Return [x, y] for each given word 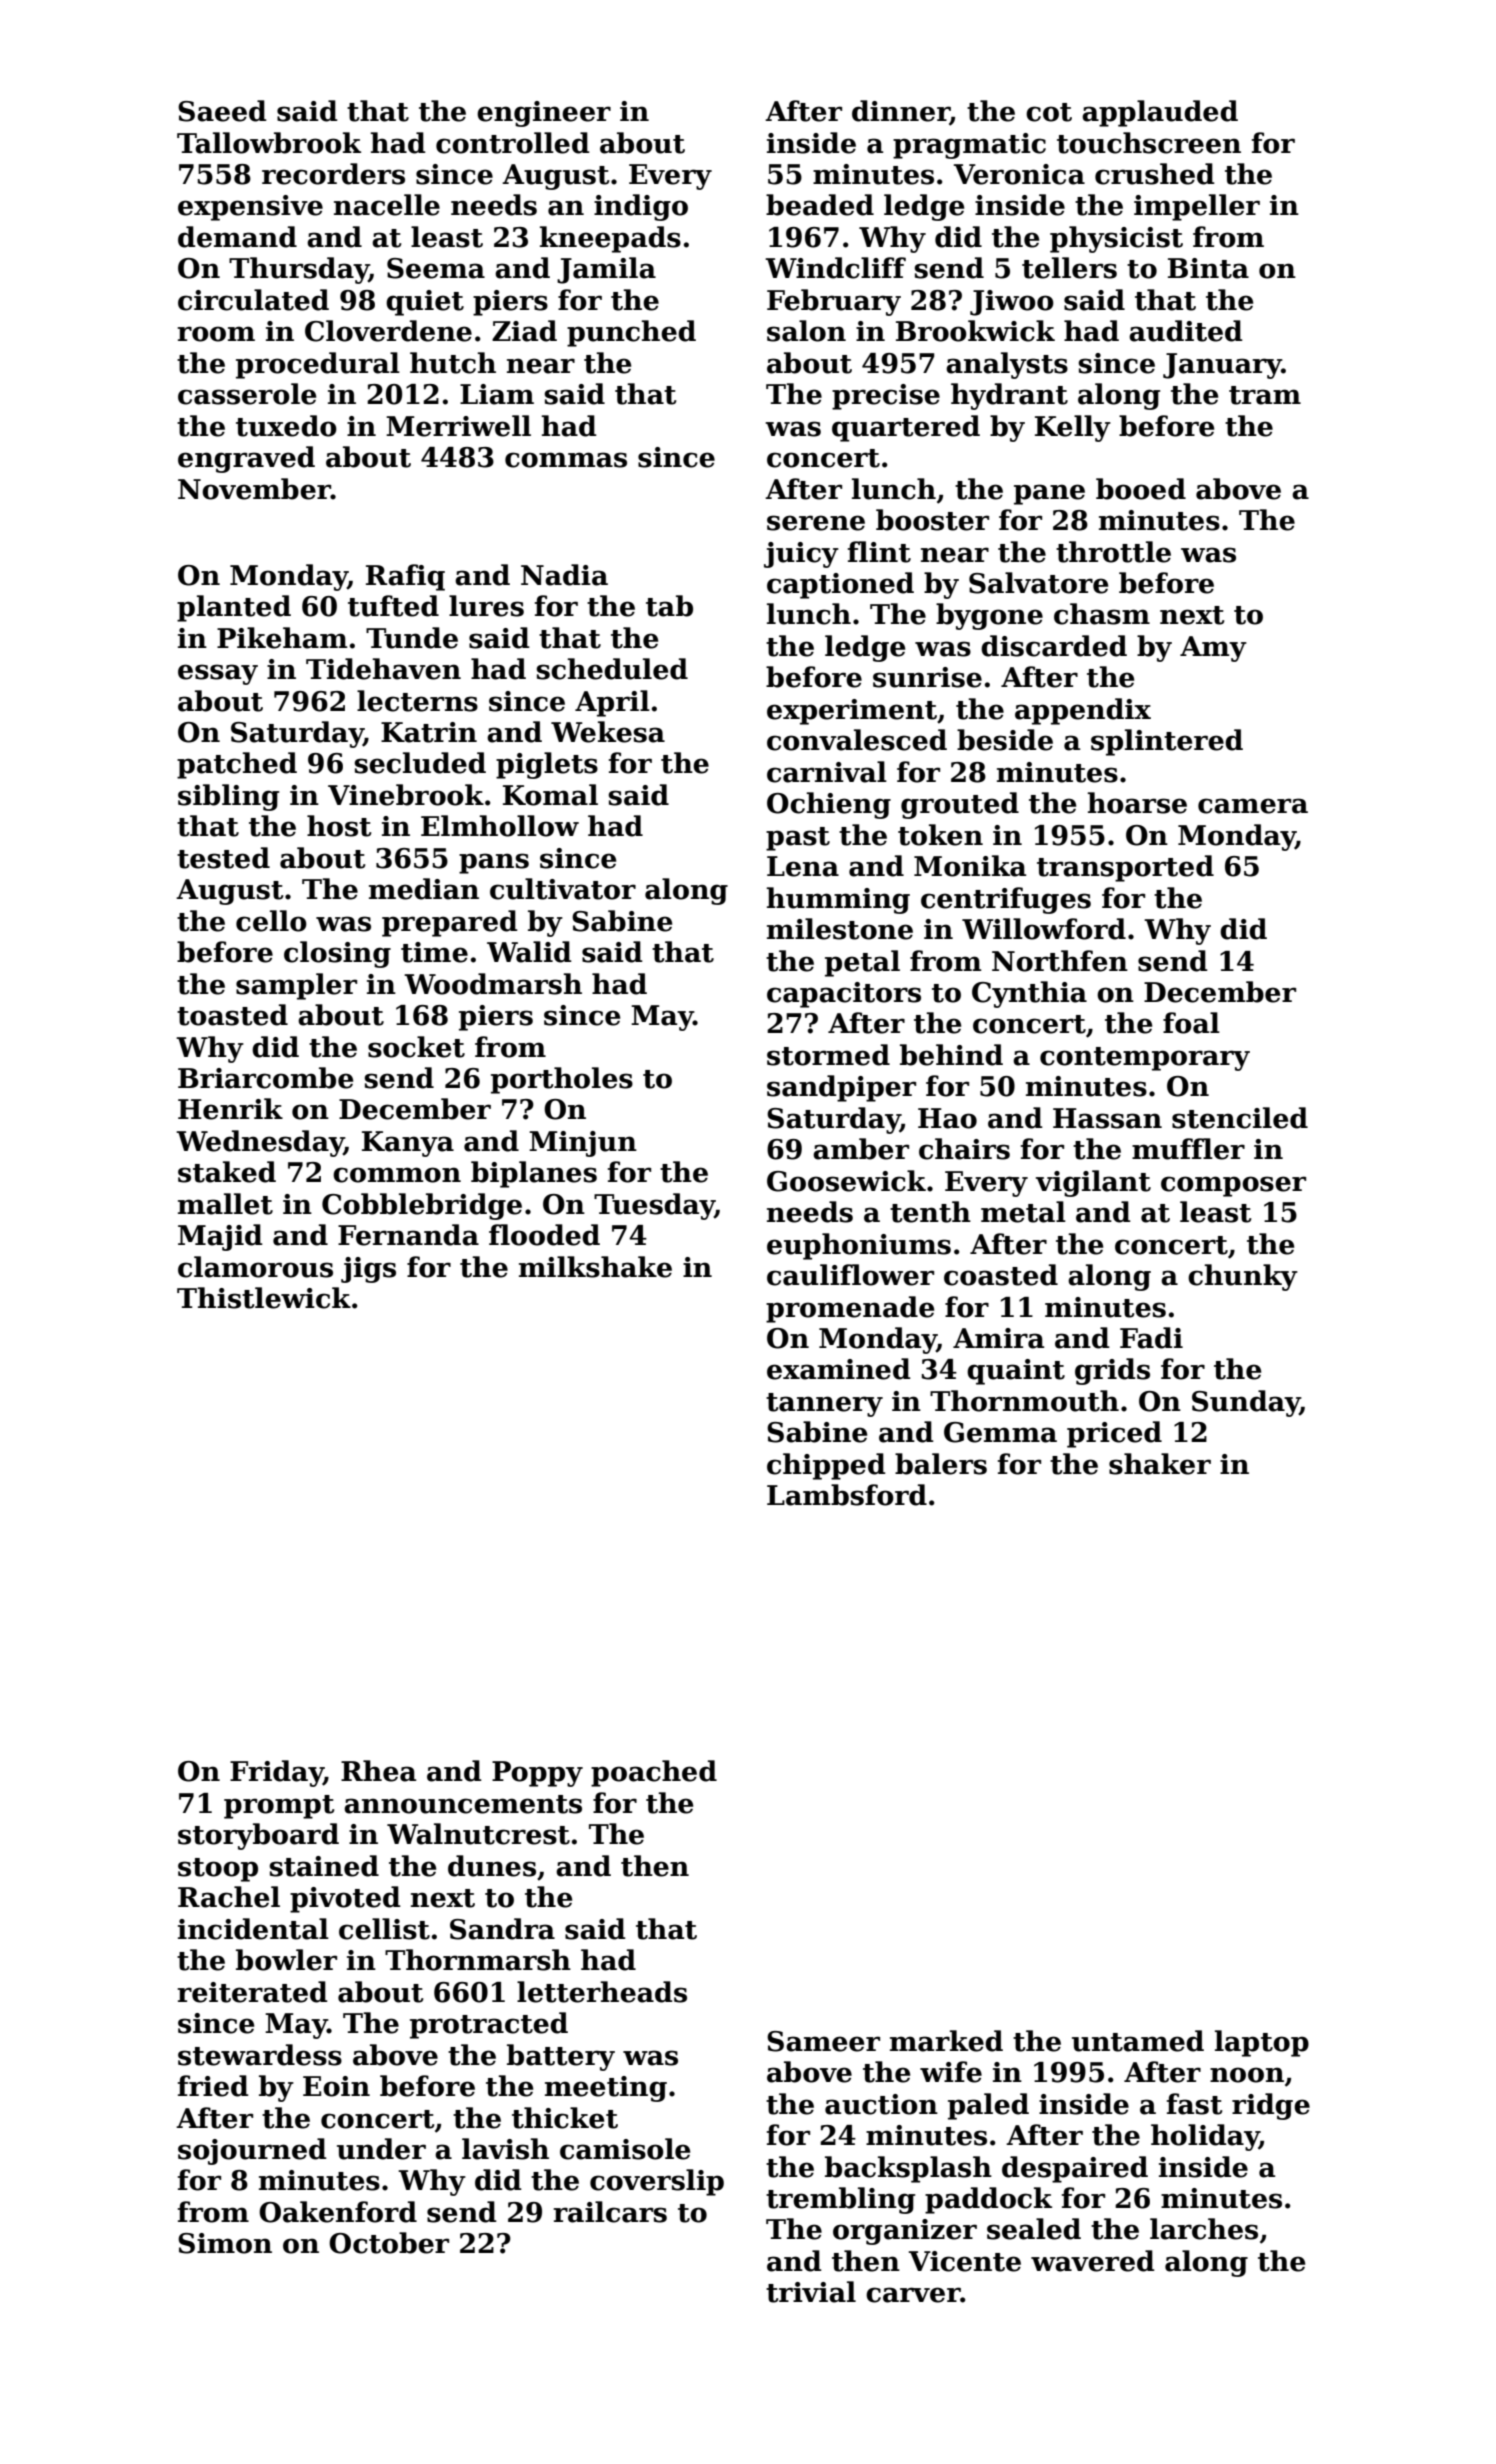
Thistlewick [264, 1298]
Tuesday [654, 1206]
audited [1186, 331]
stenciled [1240, 1118]
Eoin [336, 2086]
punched [631, 333]
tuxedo [286, 426]
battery [561, 2057]
